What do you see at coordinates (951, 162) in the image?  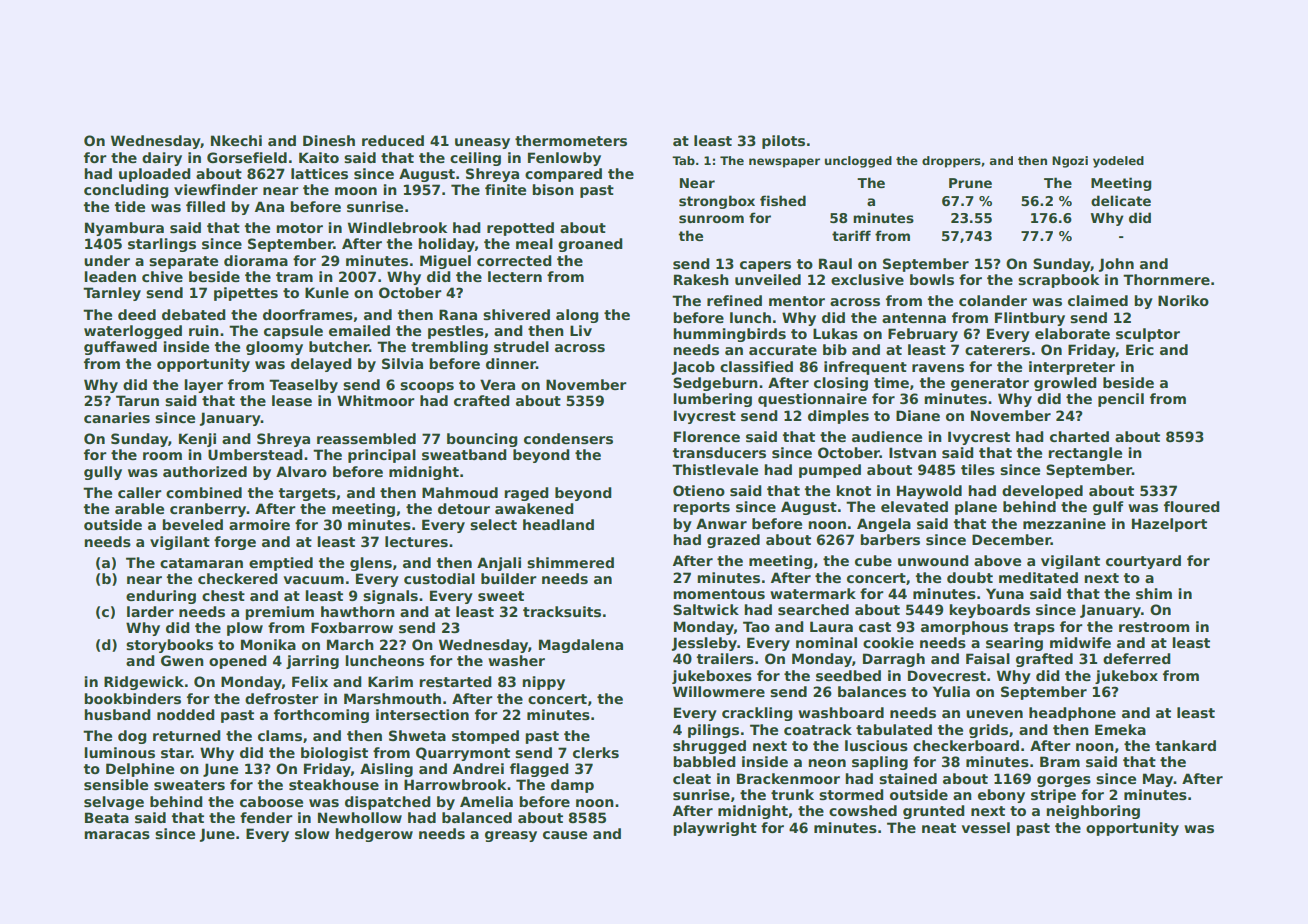 I see `droppers` at bounding box center [951, 162].
